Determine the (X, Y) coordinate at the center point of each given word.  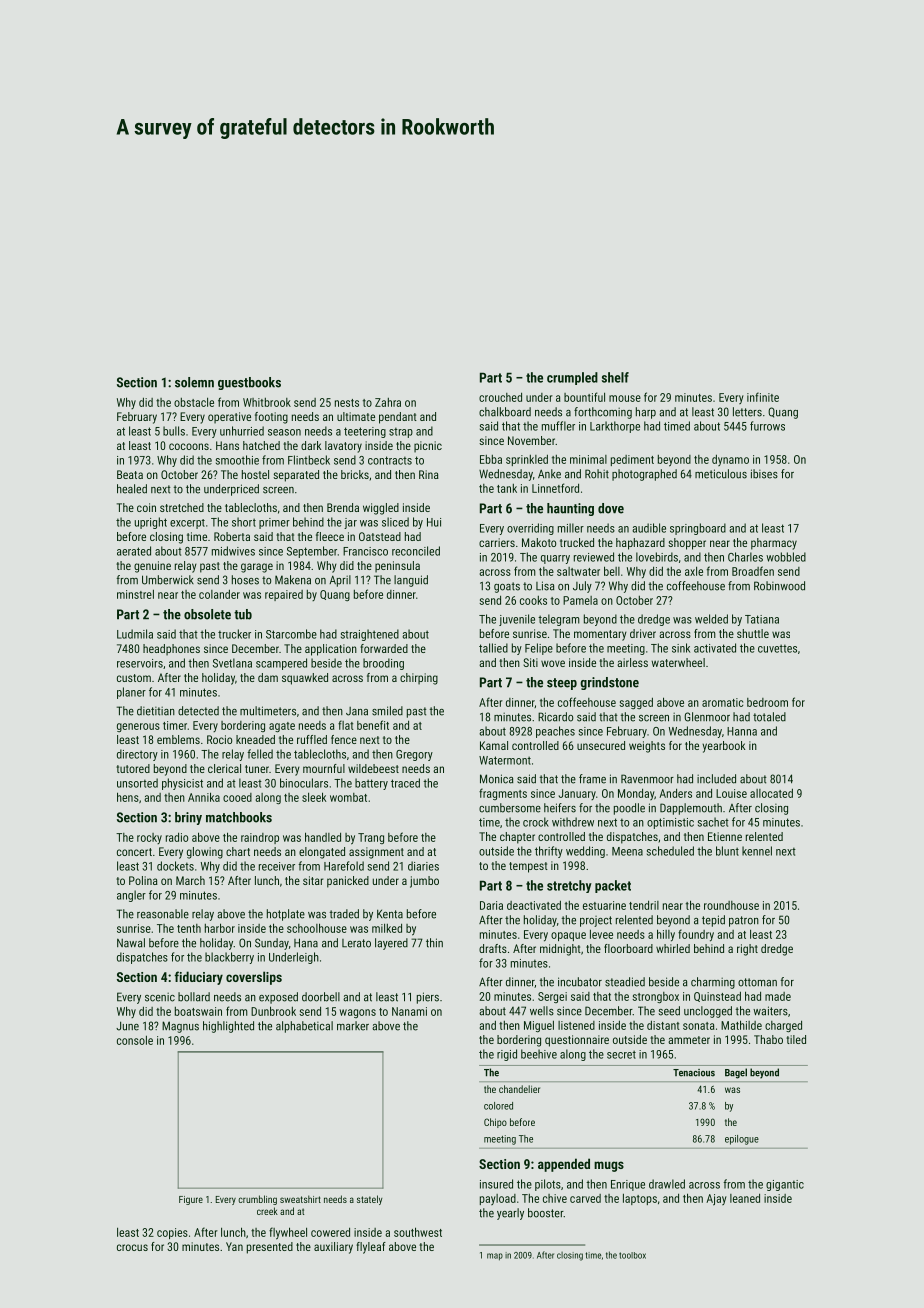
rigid (507, 1055)
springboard (698, 529)
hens (128, 797)
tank (507, 488)
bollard (194, 997)
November (531, 440)
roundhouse (731, 905)
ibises (764, 474)
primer (274, 523)
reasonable (163, 914)
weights (647, 747)
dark (311, 445)
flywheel (288, 1233)
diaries (423, 866)
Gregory (414, 755)
